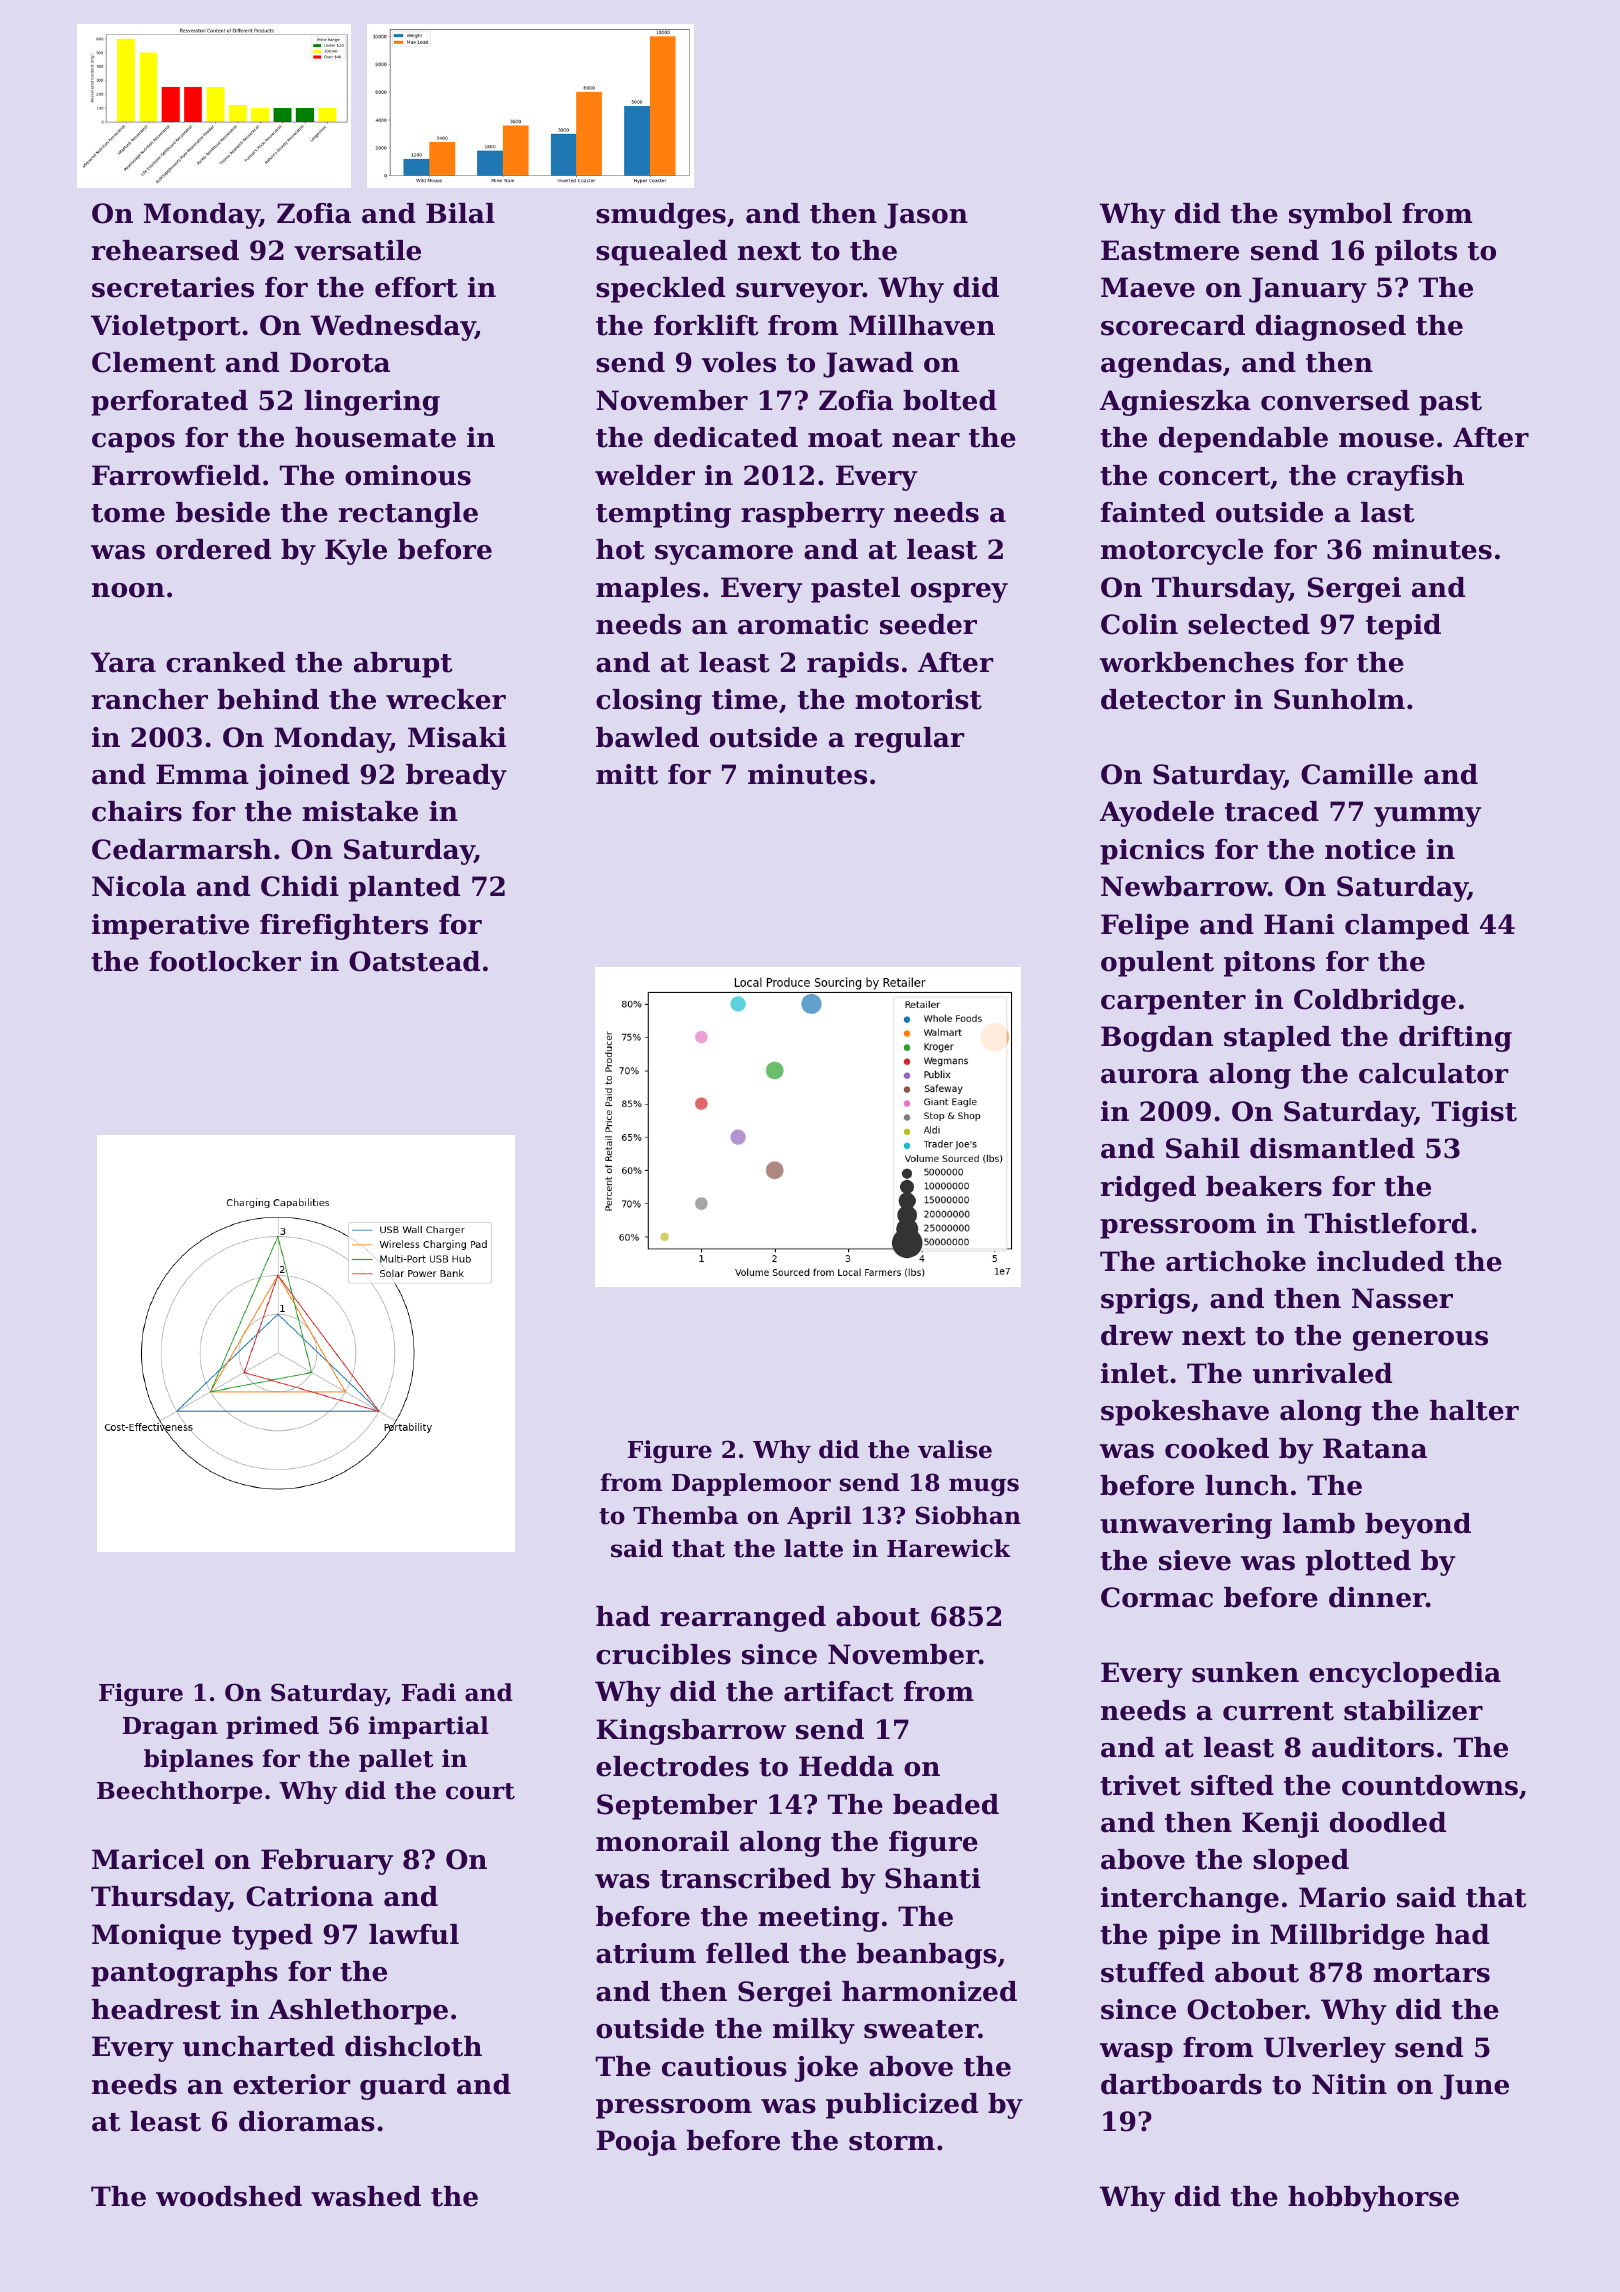 The height and width of the image is (2292, 1620). Describe the element at coordinates (928, 624) in the image. I see `seeder` at that location.
